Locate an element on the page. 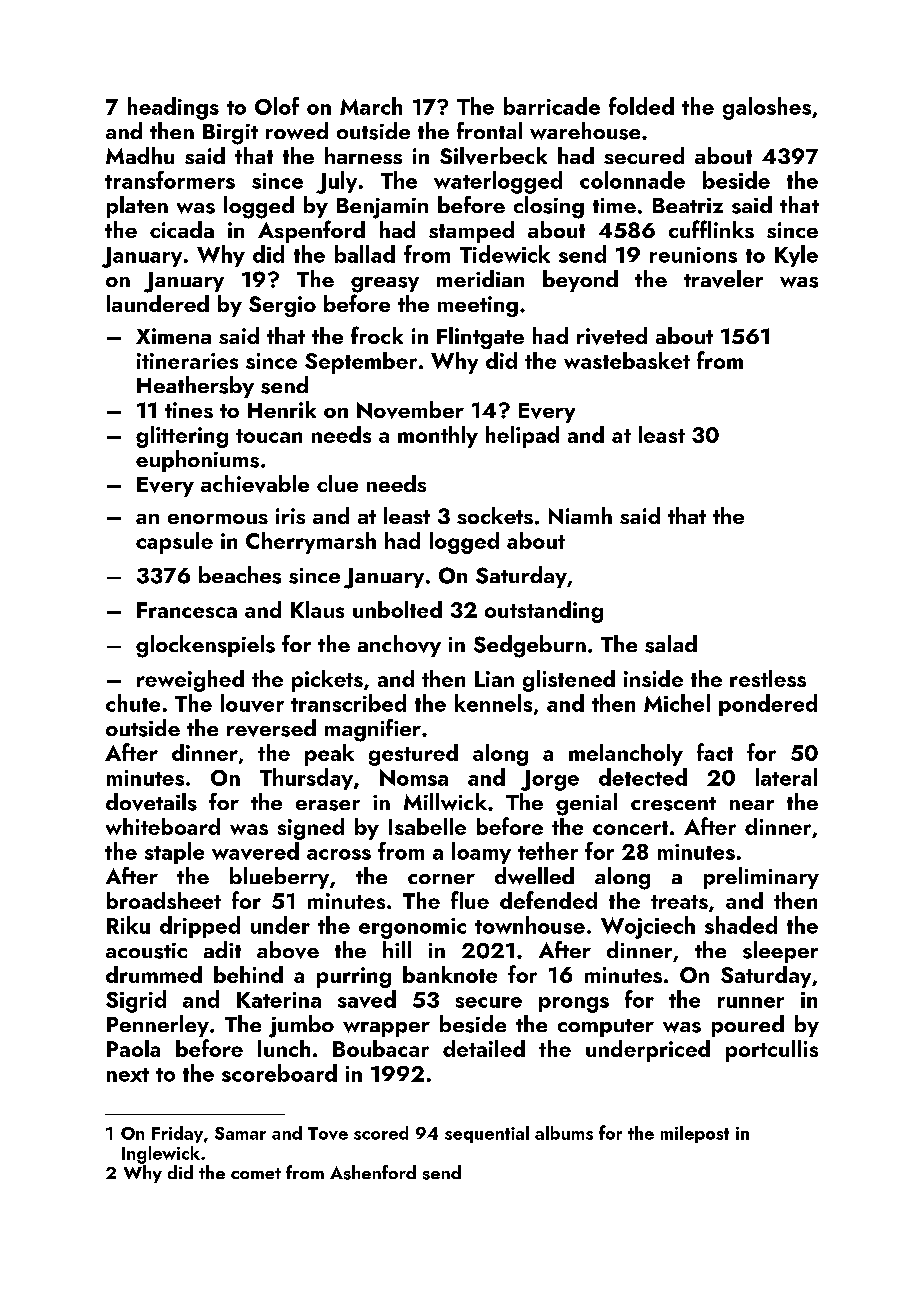 The height and width of the image is (1311, 924). lateral is located at coordinates (786, 777).
